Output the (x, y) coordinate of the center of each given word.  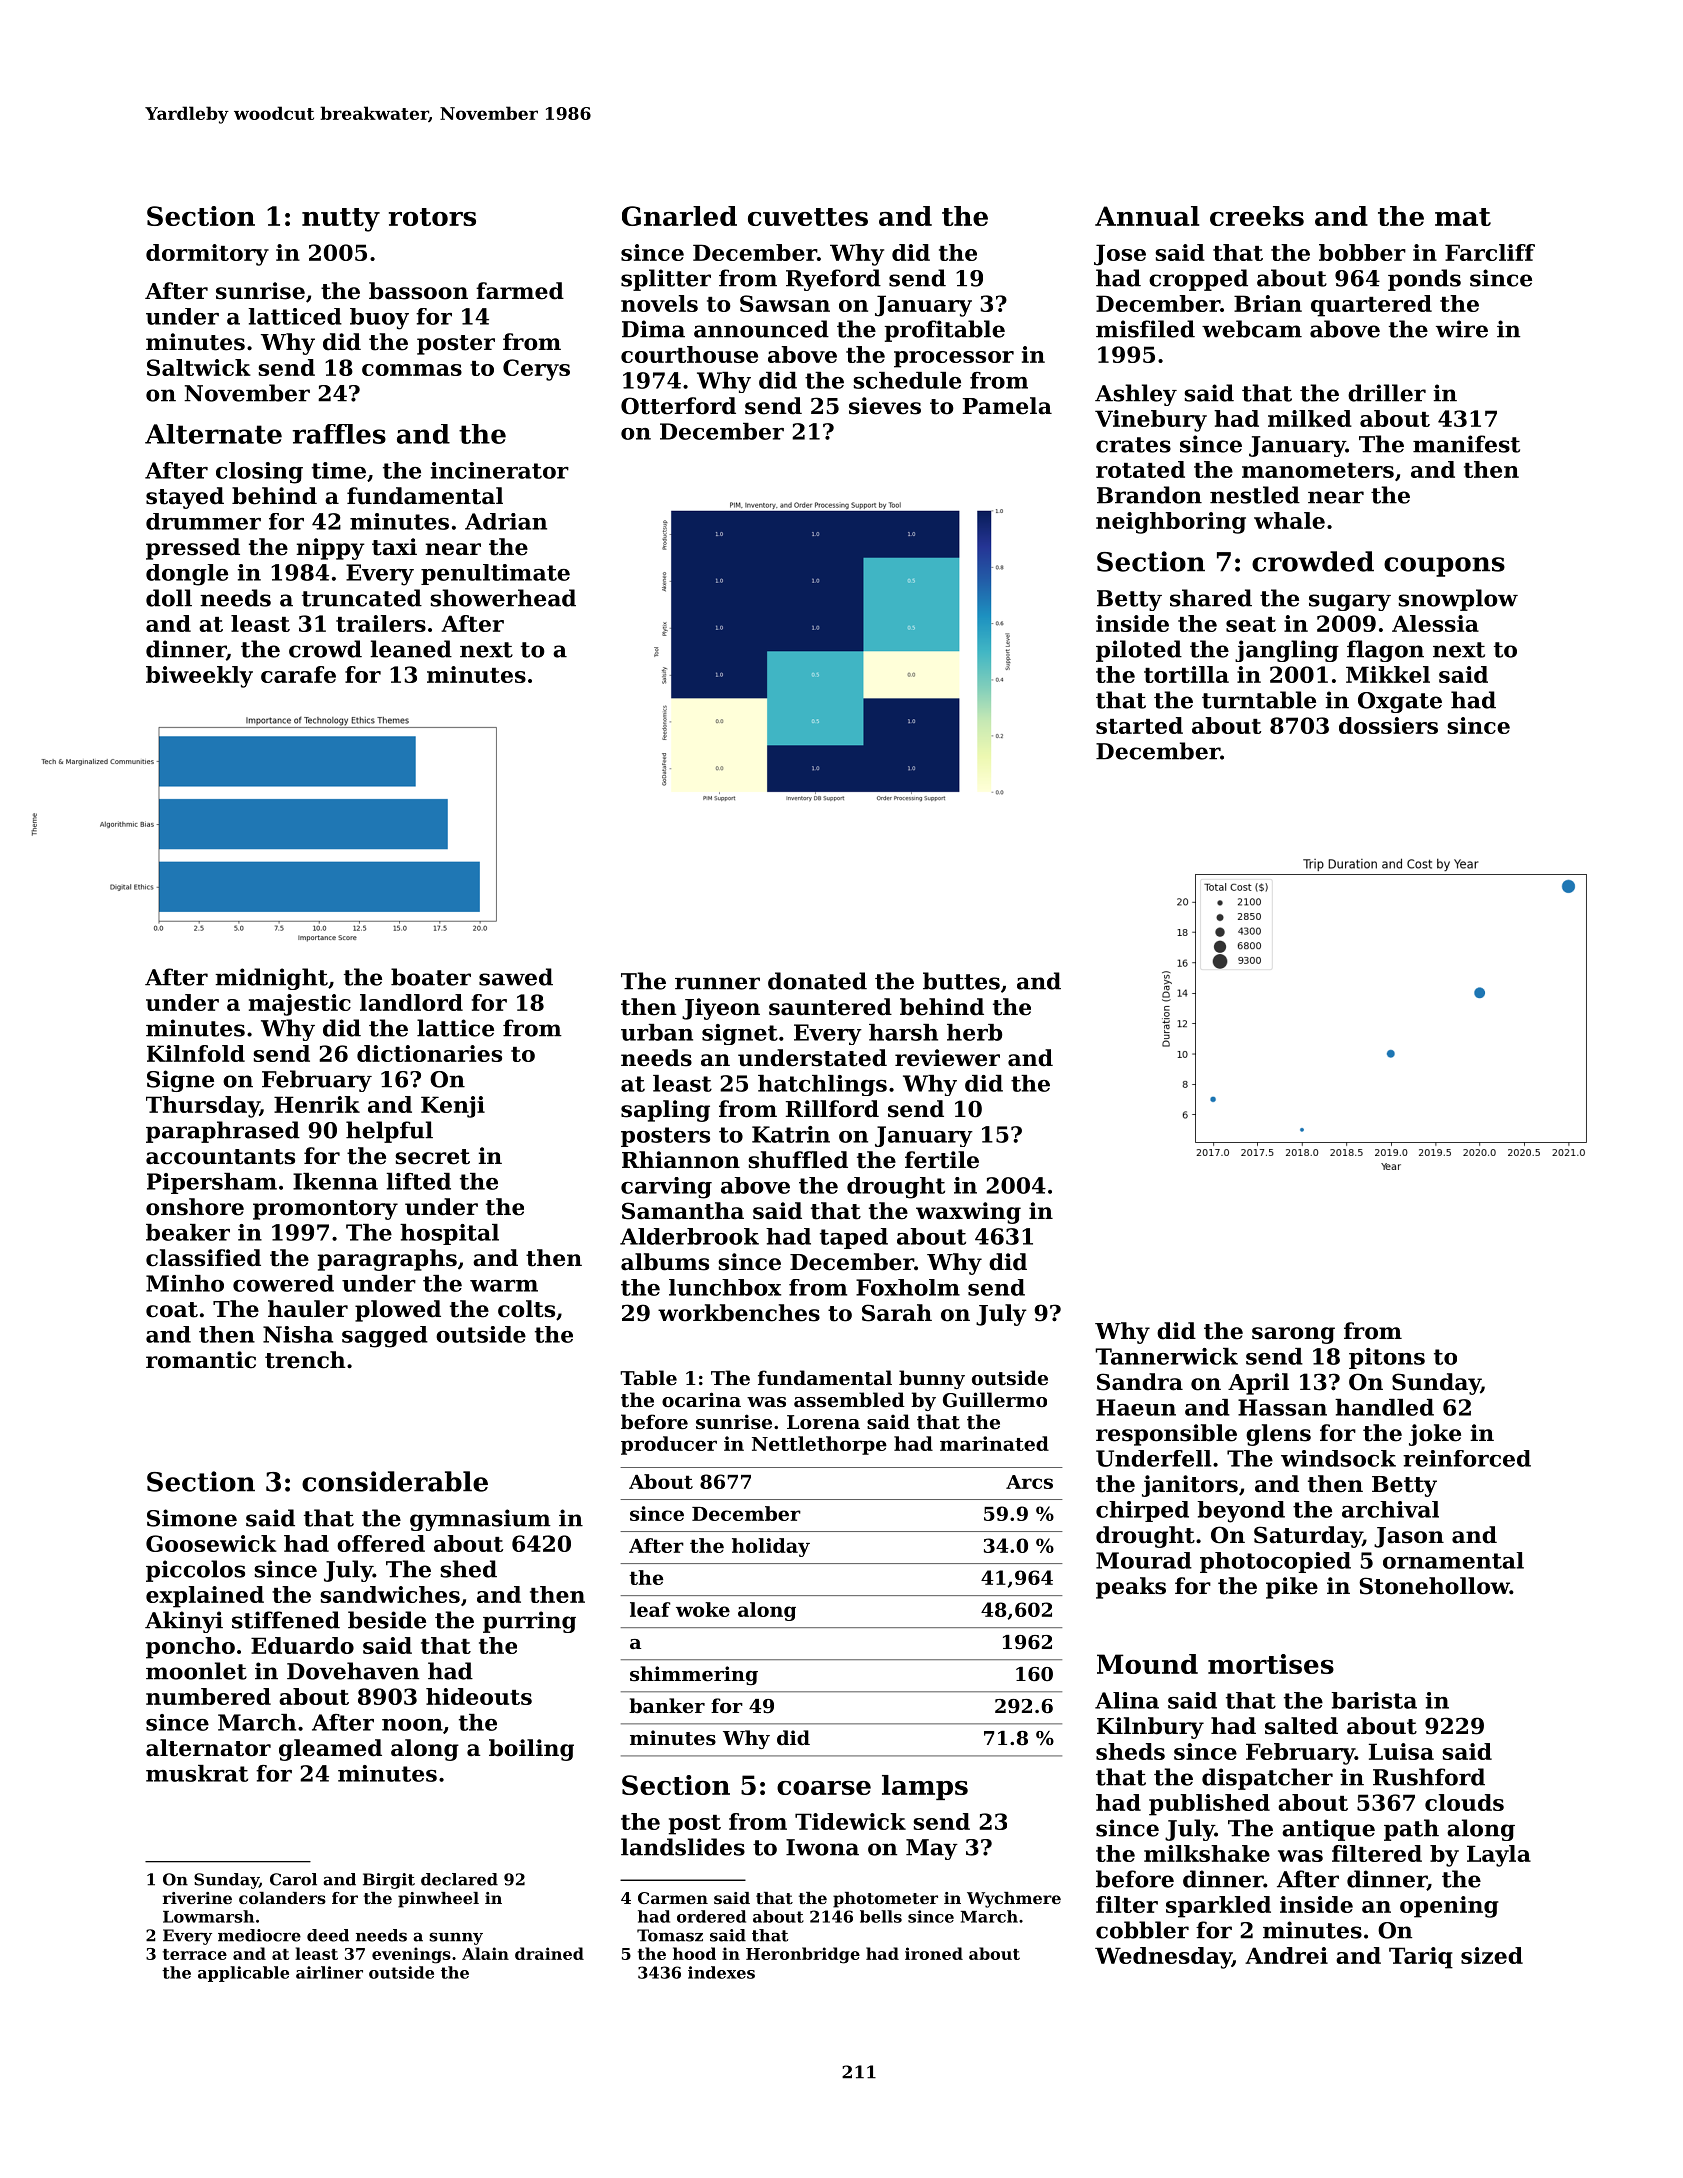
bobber (1362, 252)
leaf (650, 1609)
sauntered (830, 1007)
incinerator (500, 470)
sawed (516, 977)
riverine (197, 1898)
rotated (1140, 469)
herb (974, 1032)
